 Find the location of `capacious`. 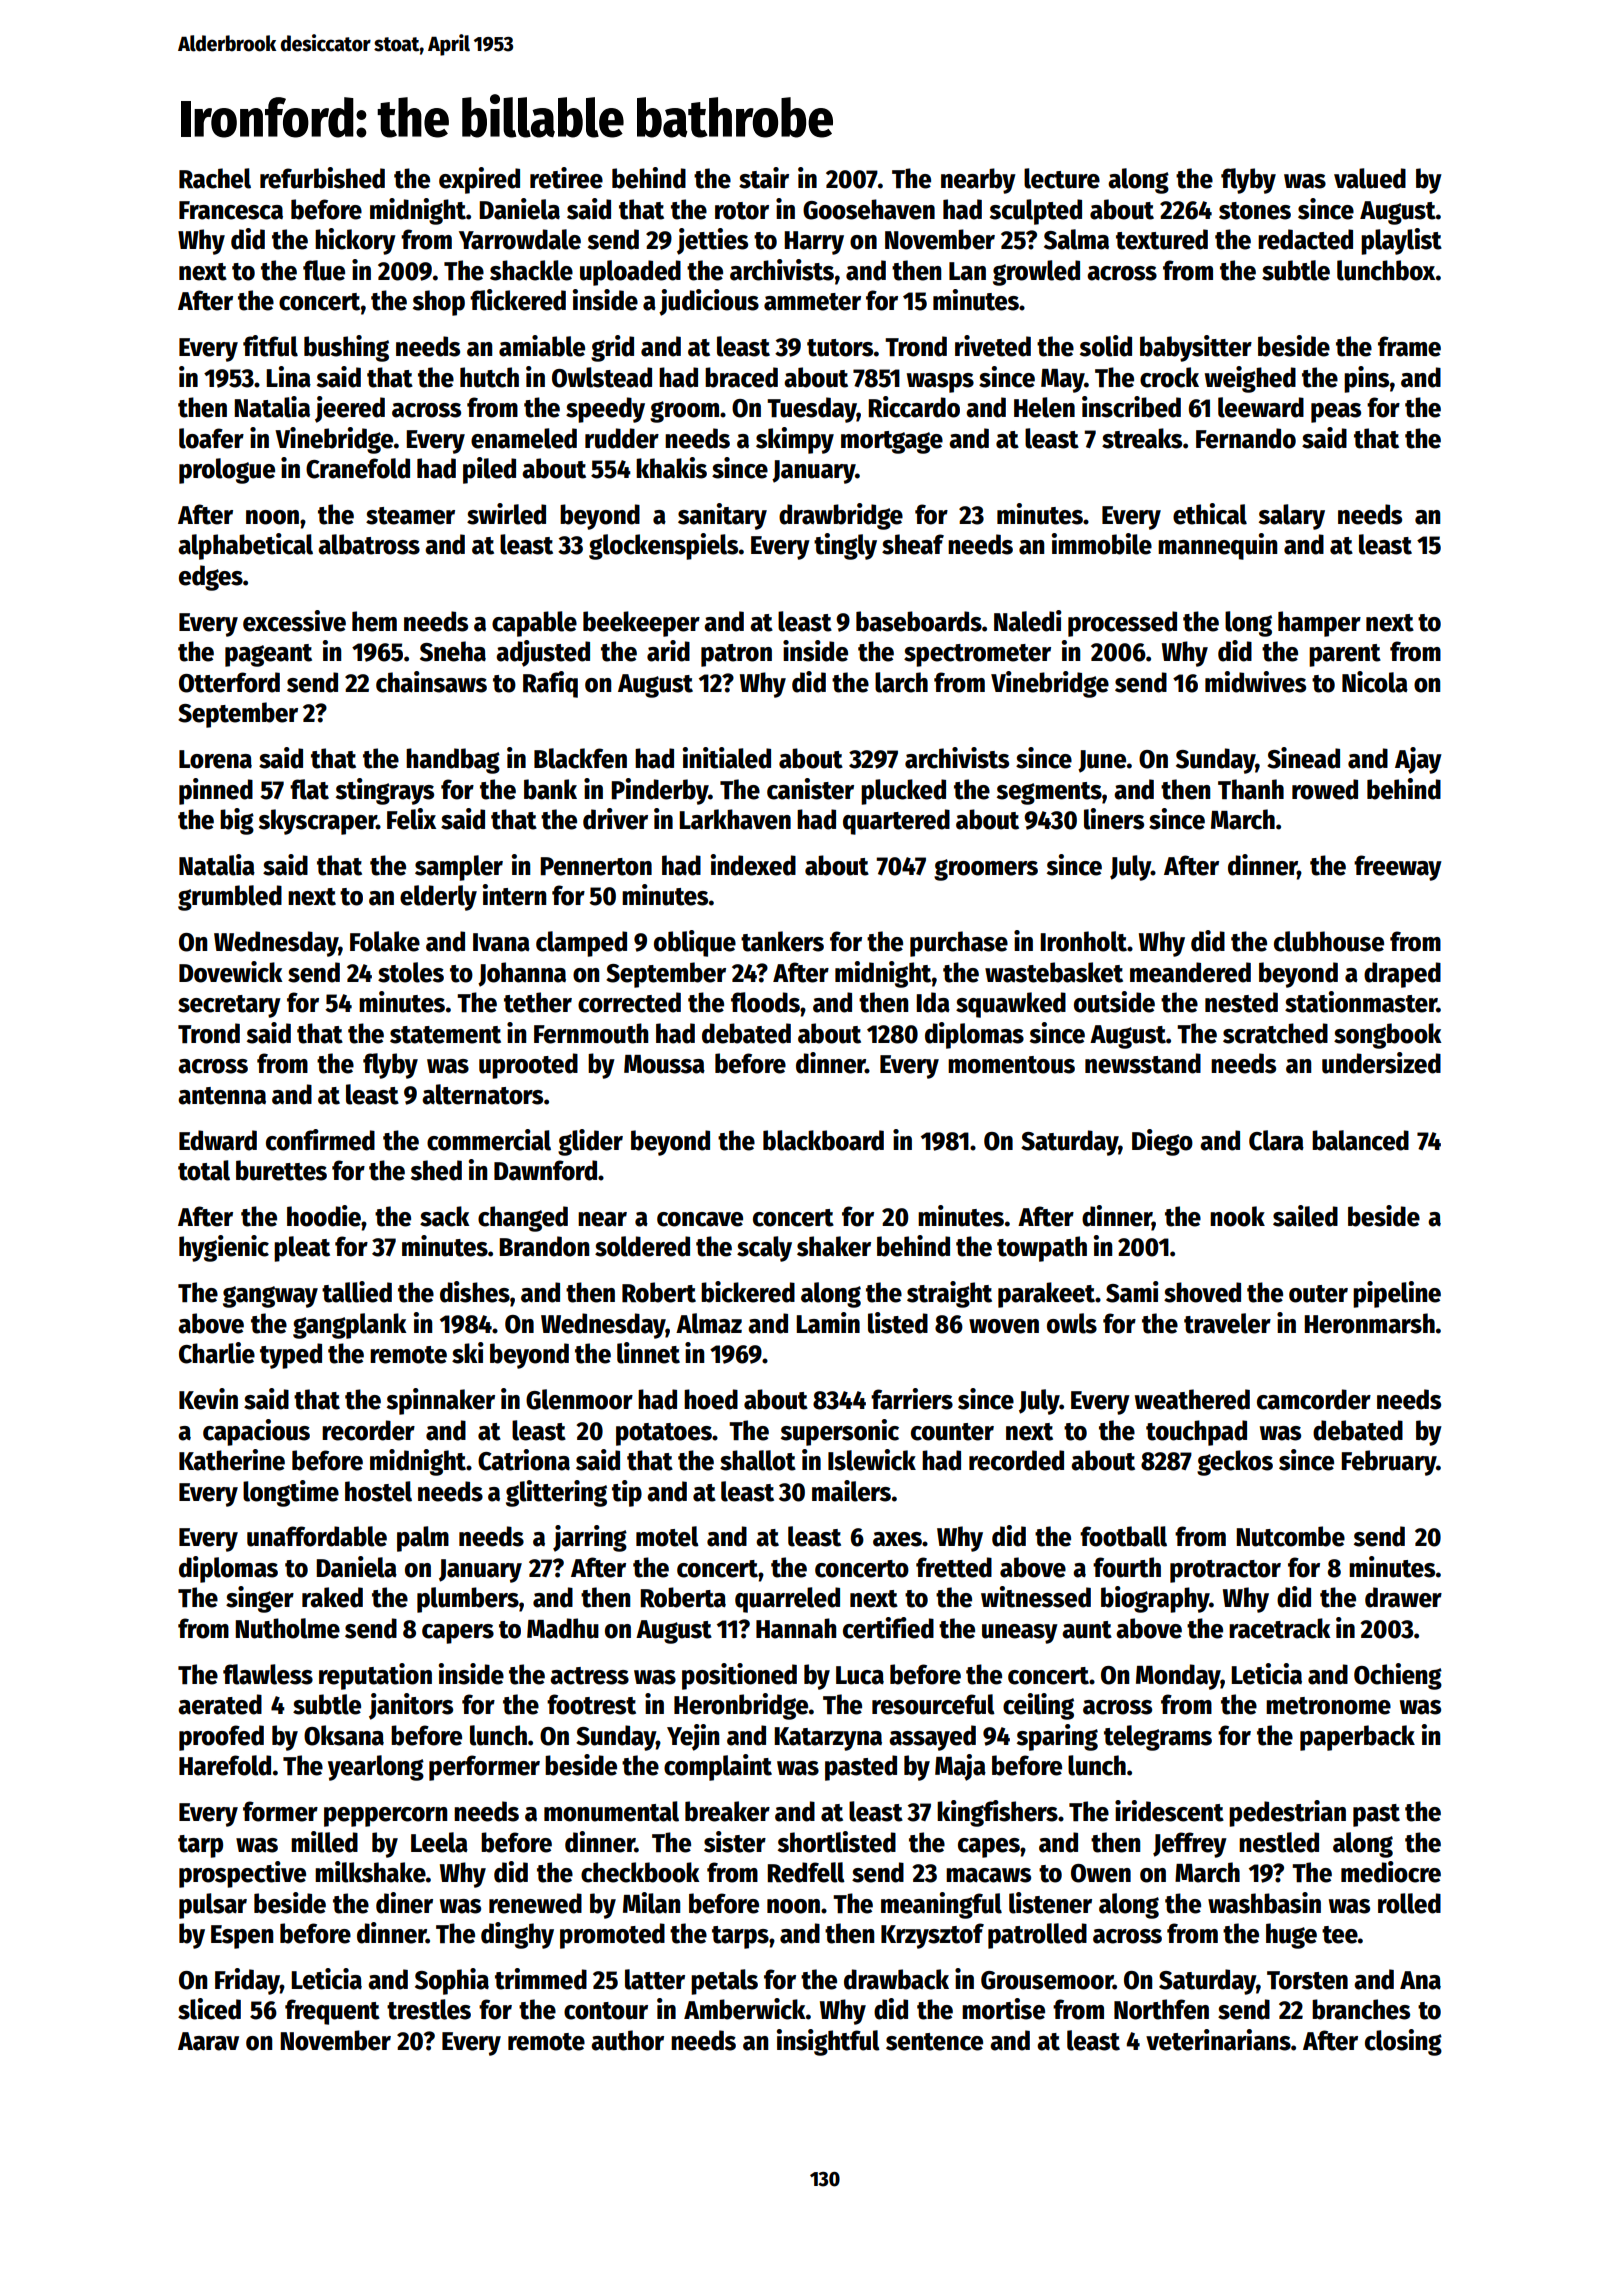

capacious is located at coordinates (256, 1432).
